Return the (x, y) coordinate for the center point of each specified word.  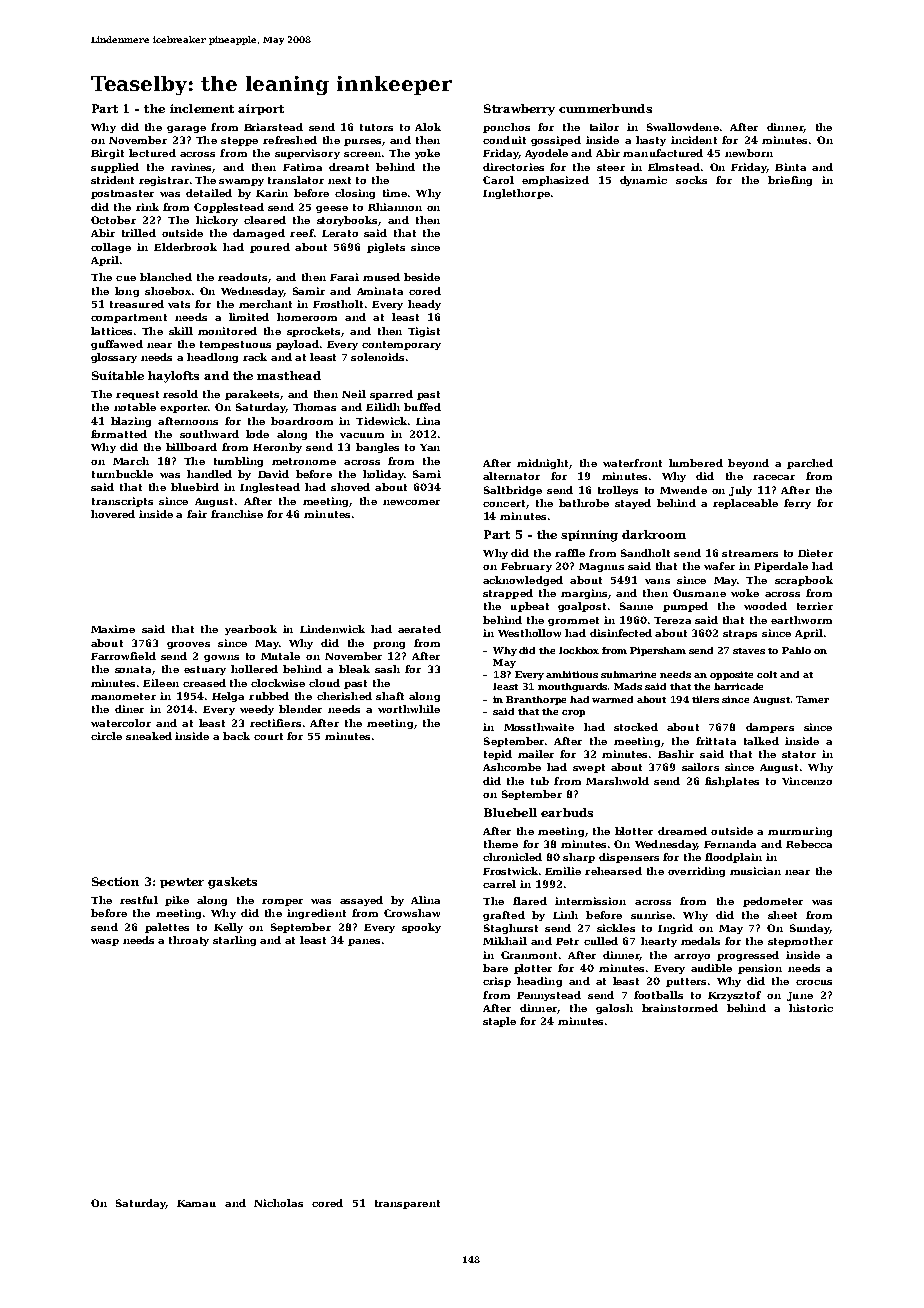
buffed (422, 407)
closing (355, 194)
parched (810, 464)
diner (129, 709)
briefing (790, 181)
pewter (182, 883)
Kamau (196, 1203)
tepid (498, 755)
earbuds (567, 812)
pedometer (773, 902)
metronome (304, 461)
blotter (634, 831)
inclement (202, 108)
